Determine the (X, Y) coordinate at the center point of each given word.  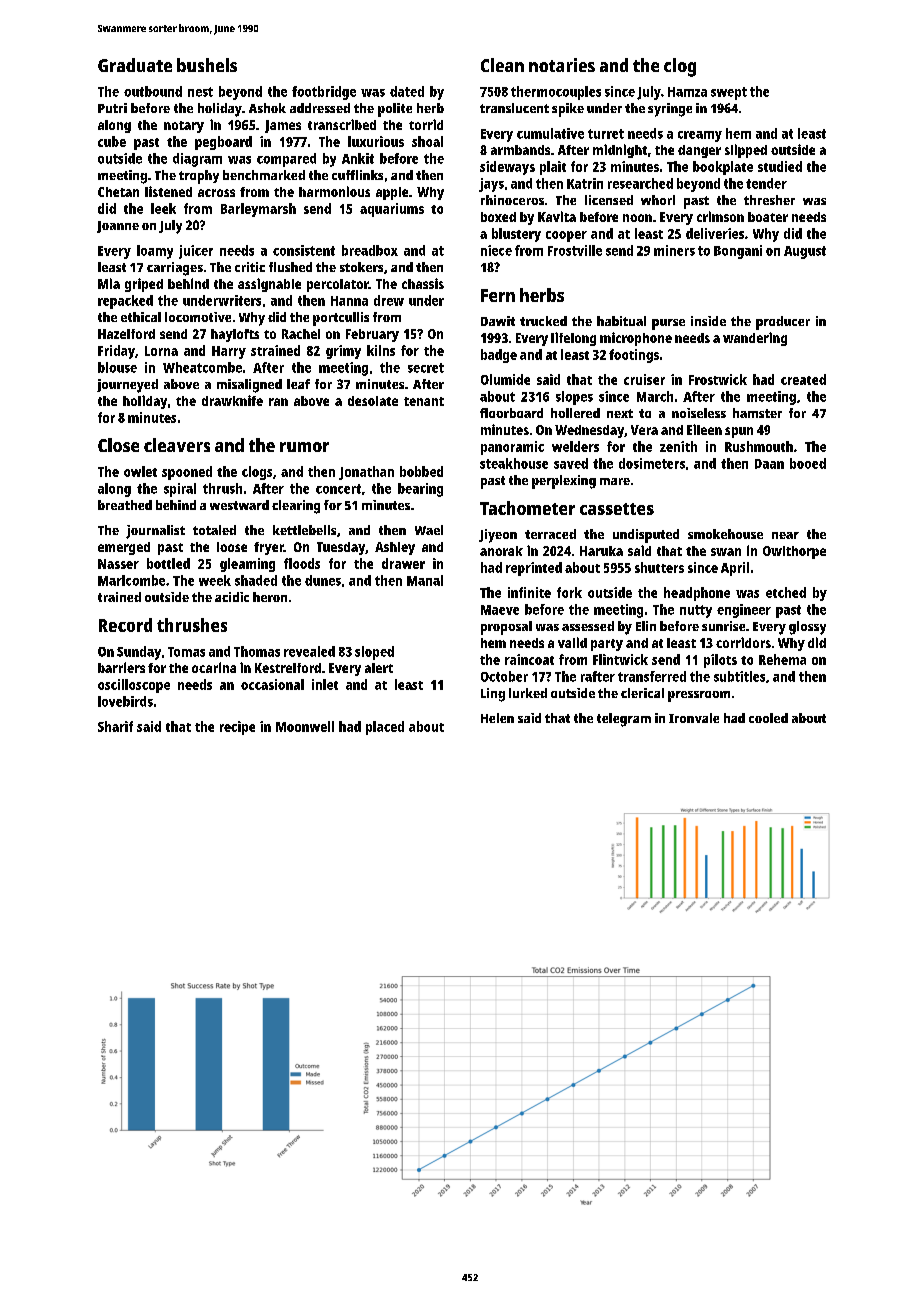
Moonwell (305, 726)
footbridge (324, 93)
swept (729, 93)
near (785, 535)
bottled (168, 563)
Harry (229, 352)
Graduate (135, 65)
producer (783, 323)
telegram (624, 720)
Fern (498, 295)
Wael (429, 530)
